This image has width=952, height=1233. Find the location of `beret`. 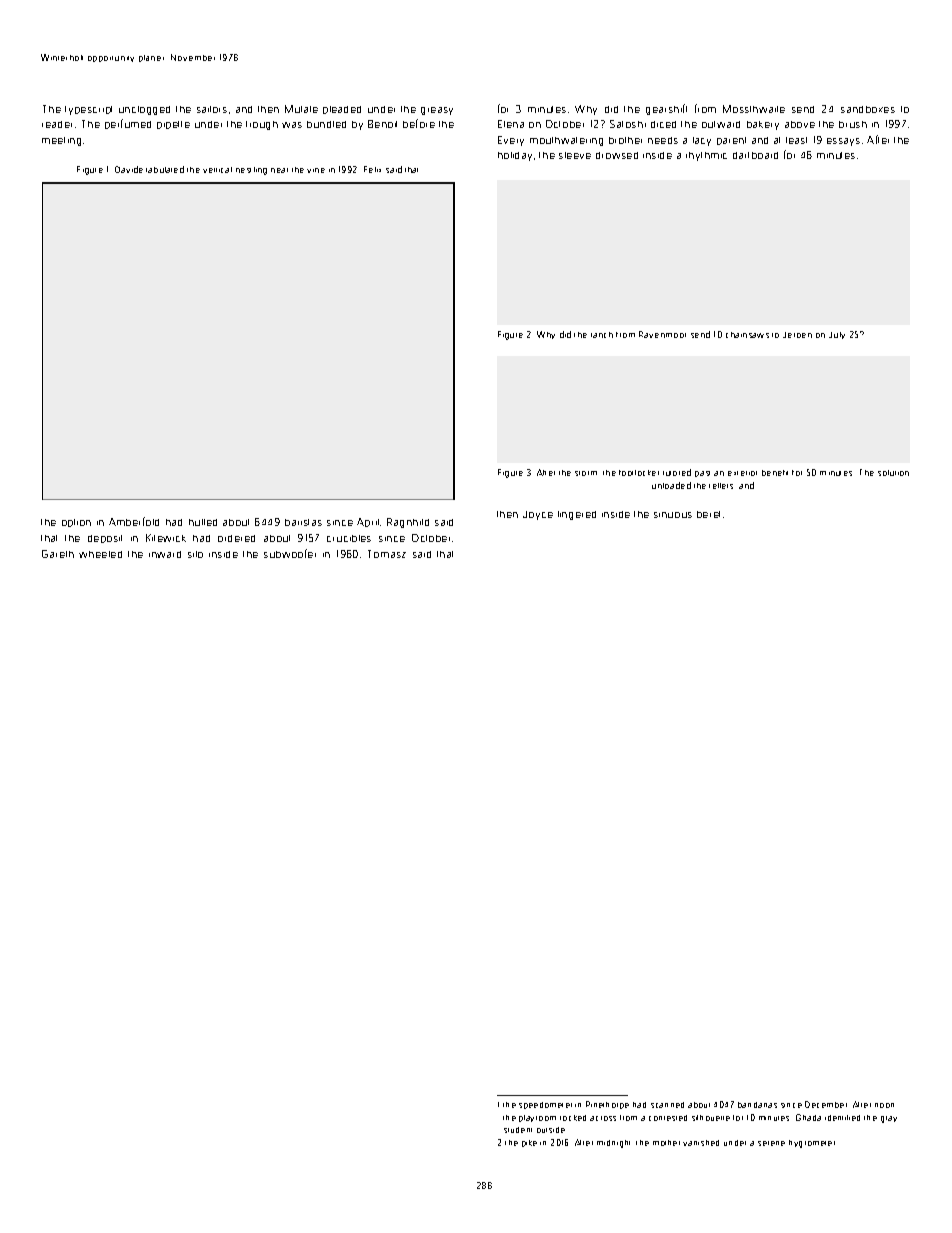

beret is located at coordinates (708, 514).
